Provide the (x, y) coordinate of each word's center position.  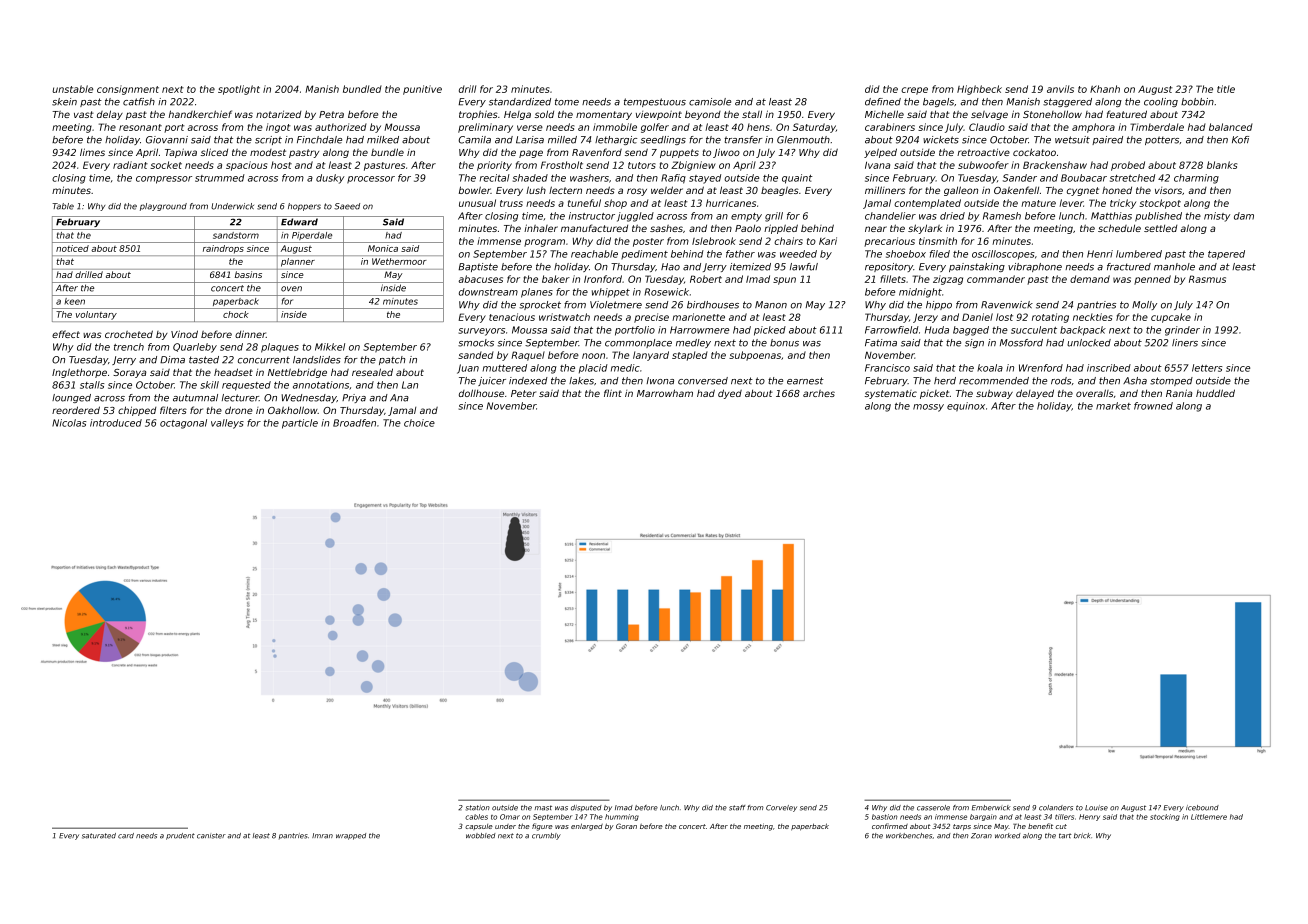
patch (392, 360)
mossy (928, 408)
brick (1082, 836)
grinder (1182, 331)
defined (883, 102)
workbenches (909, 836)
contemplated (927, 204)
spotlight (239, 90)
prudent (180, 836)
